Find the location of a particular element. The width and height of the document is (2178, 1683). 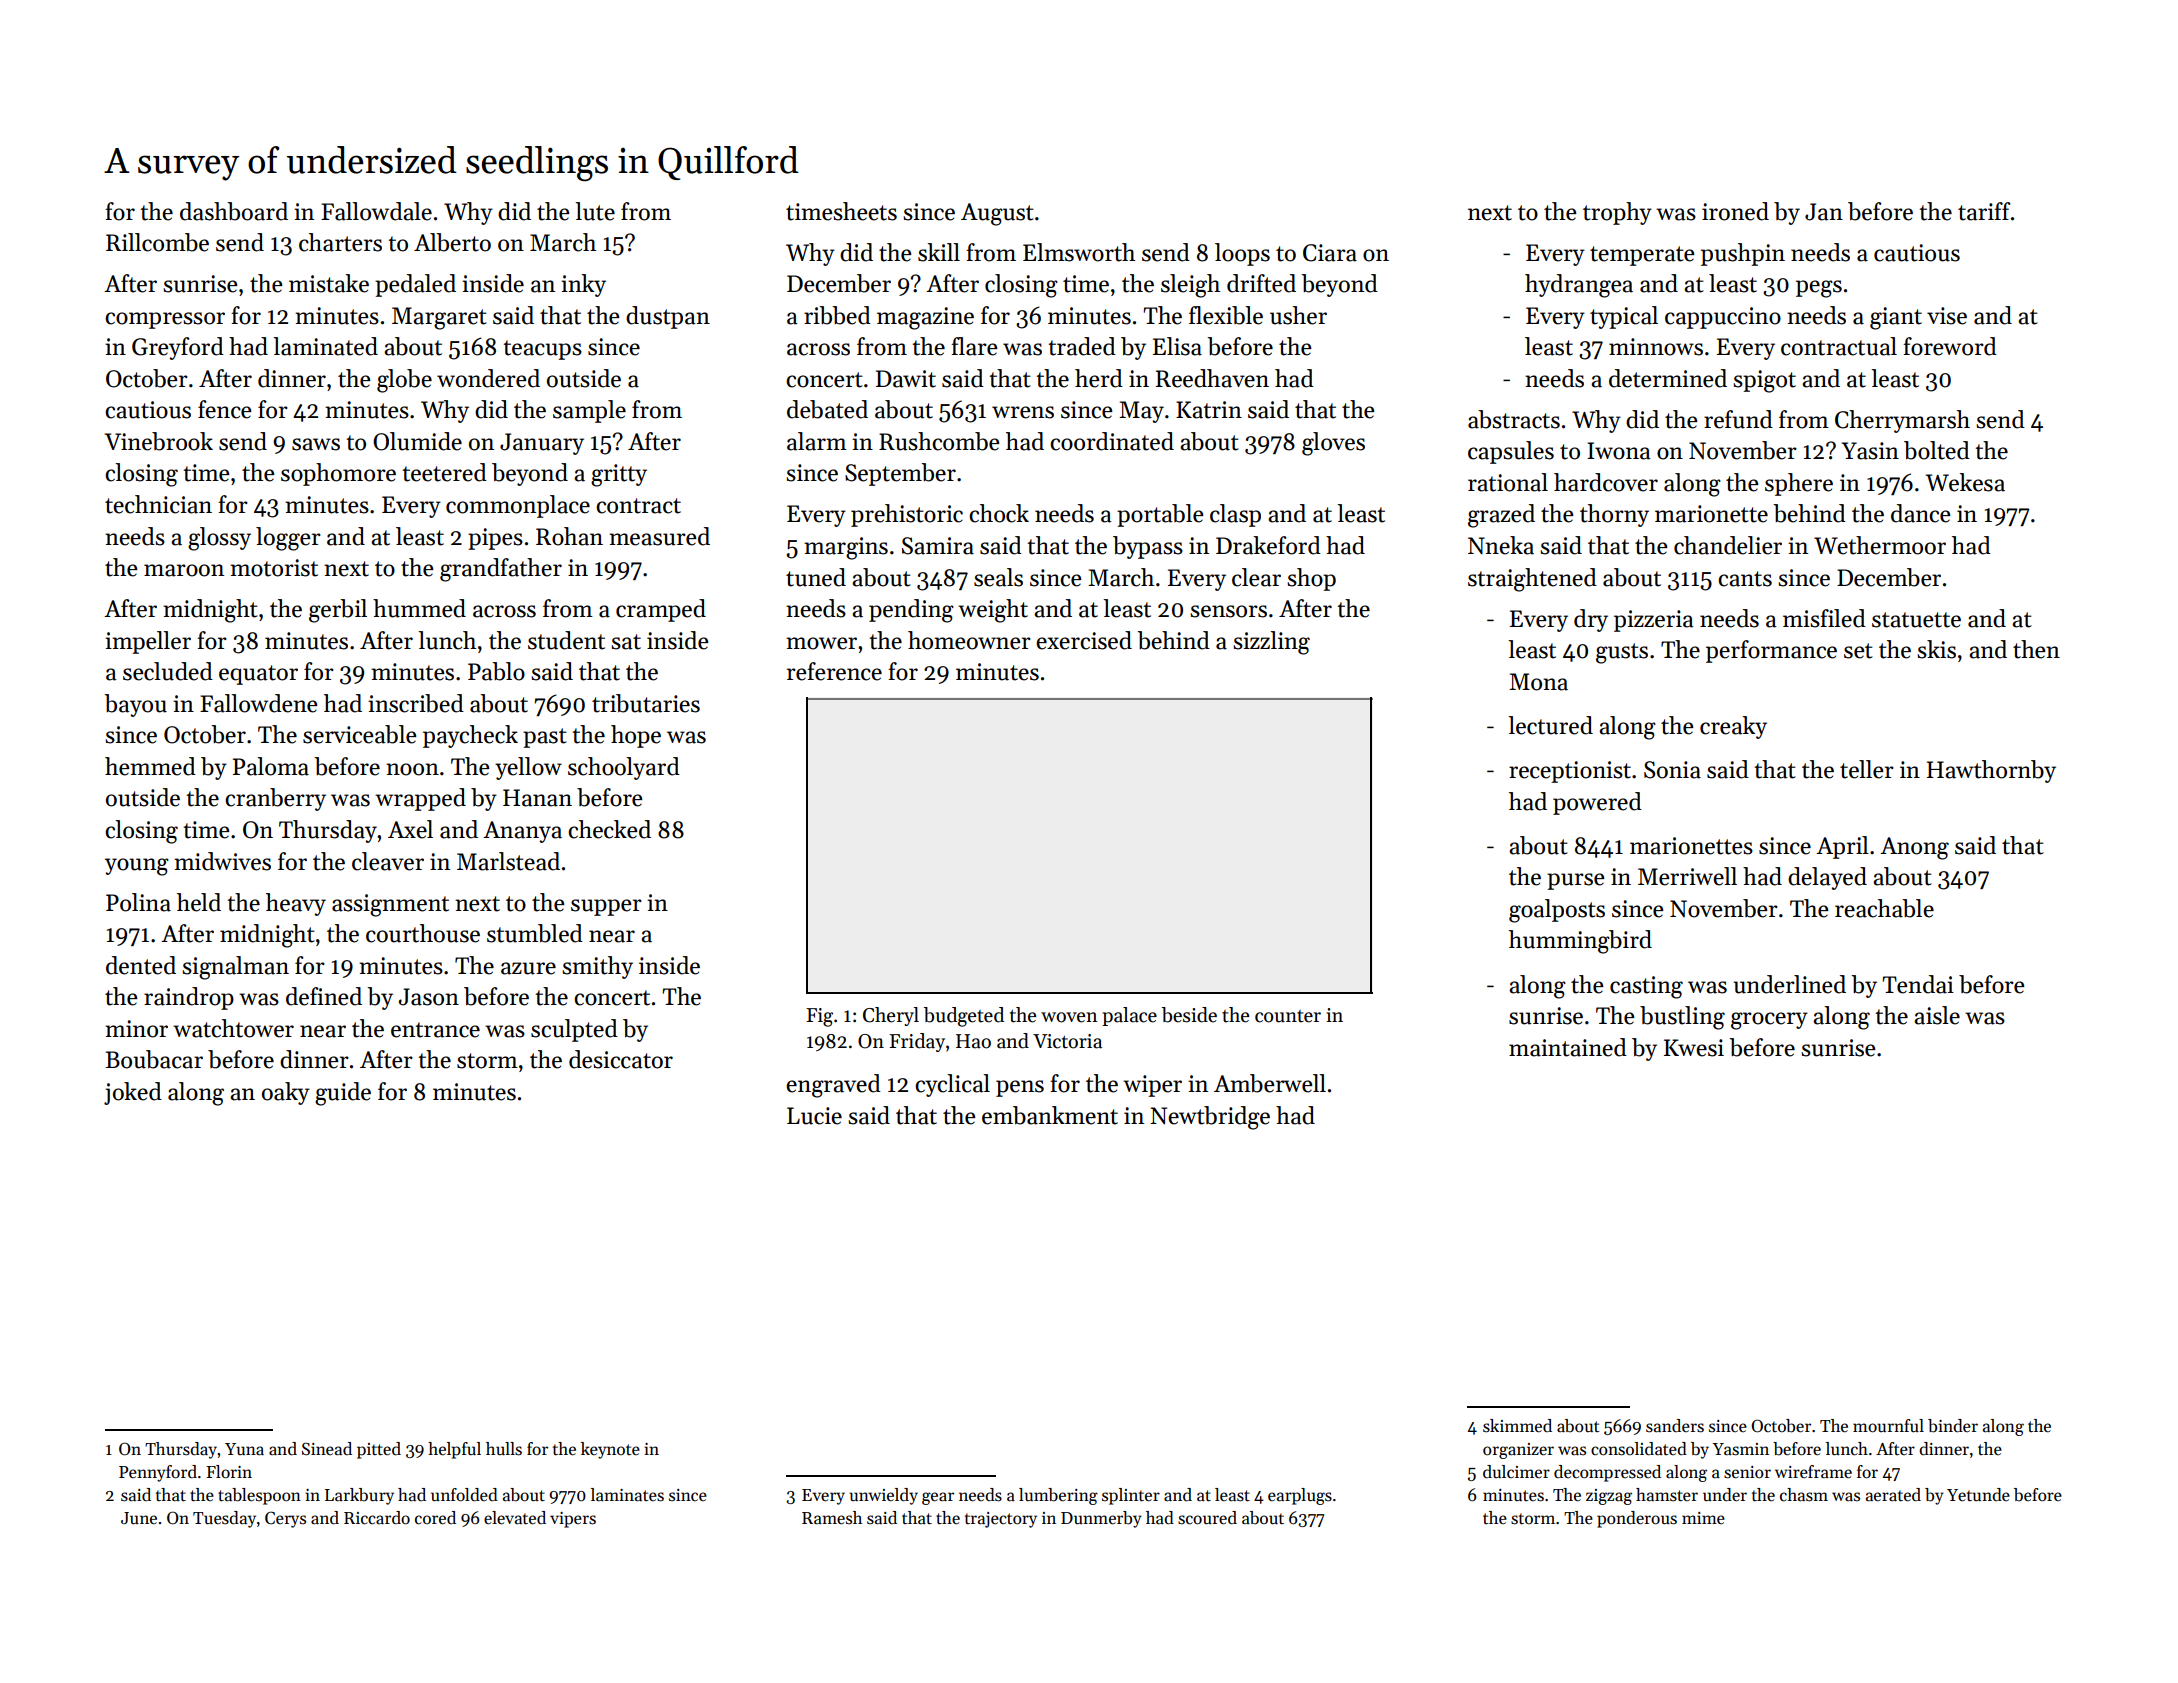

cored is located at coordinates (435, 1518).
